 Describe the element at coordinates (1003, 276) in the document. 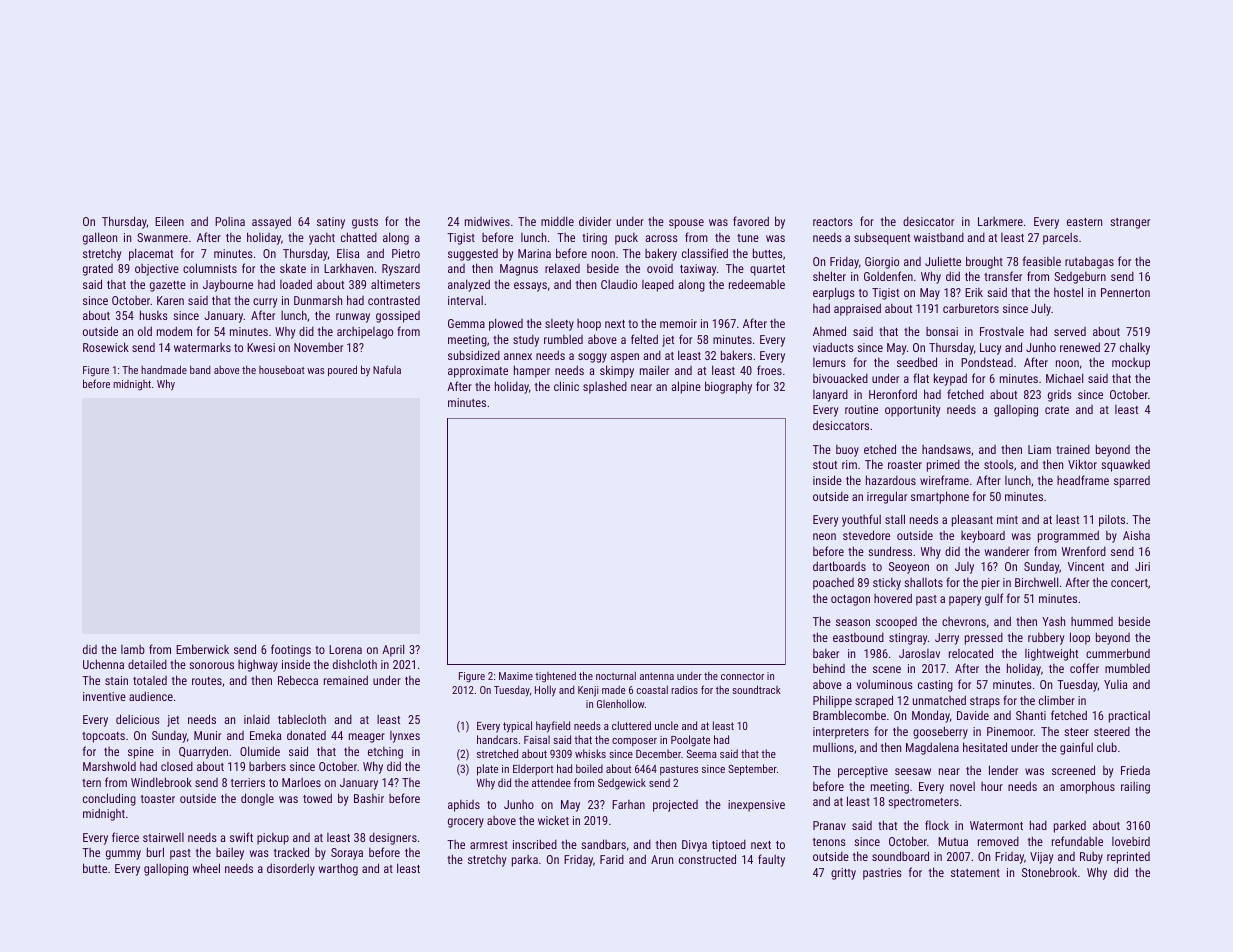

I see `transfer` at that location.
